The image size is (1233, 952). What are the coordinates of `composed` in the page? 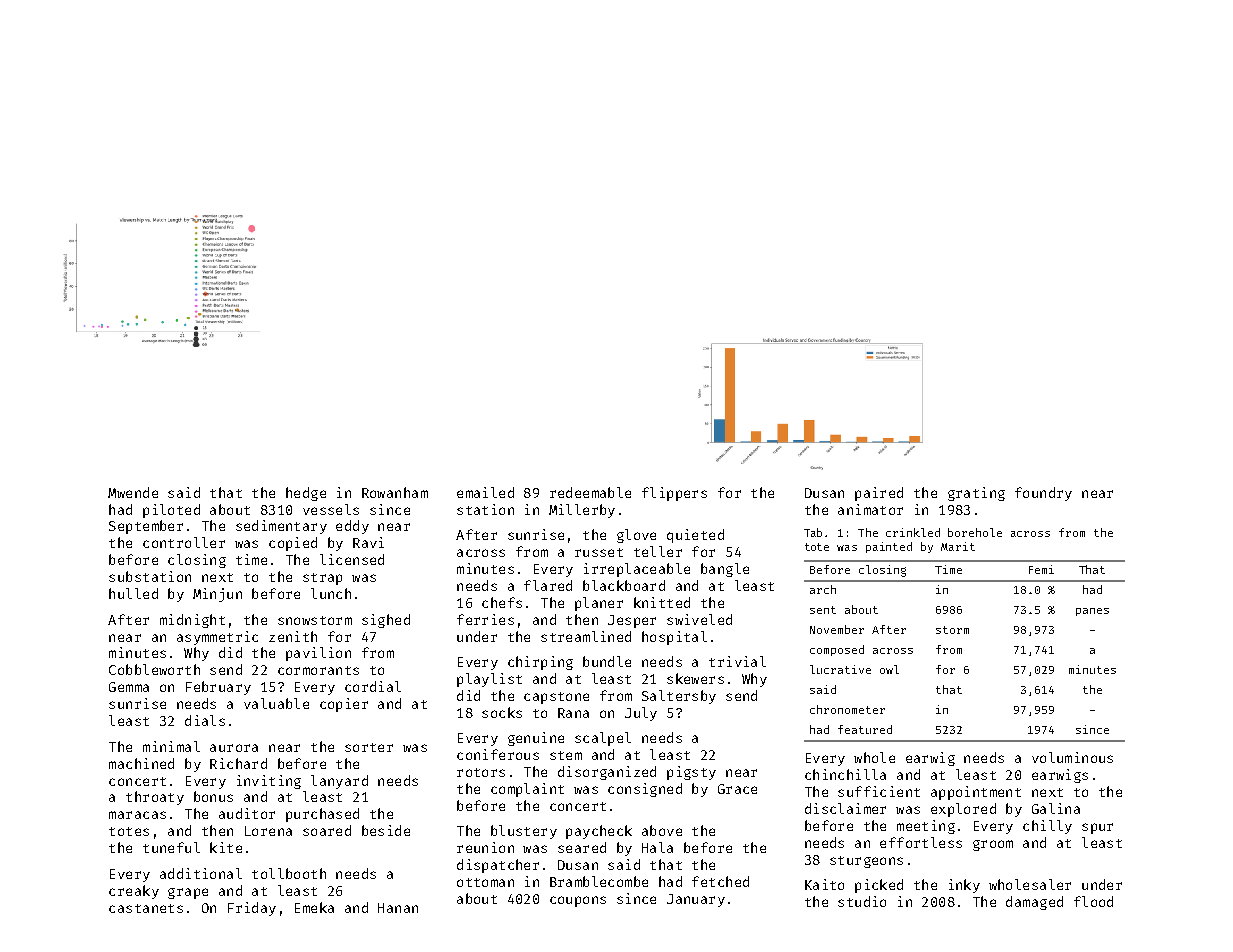 It's located at (837, 650).
